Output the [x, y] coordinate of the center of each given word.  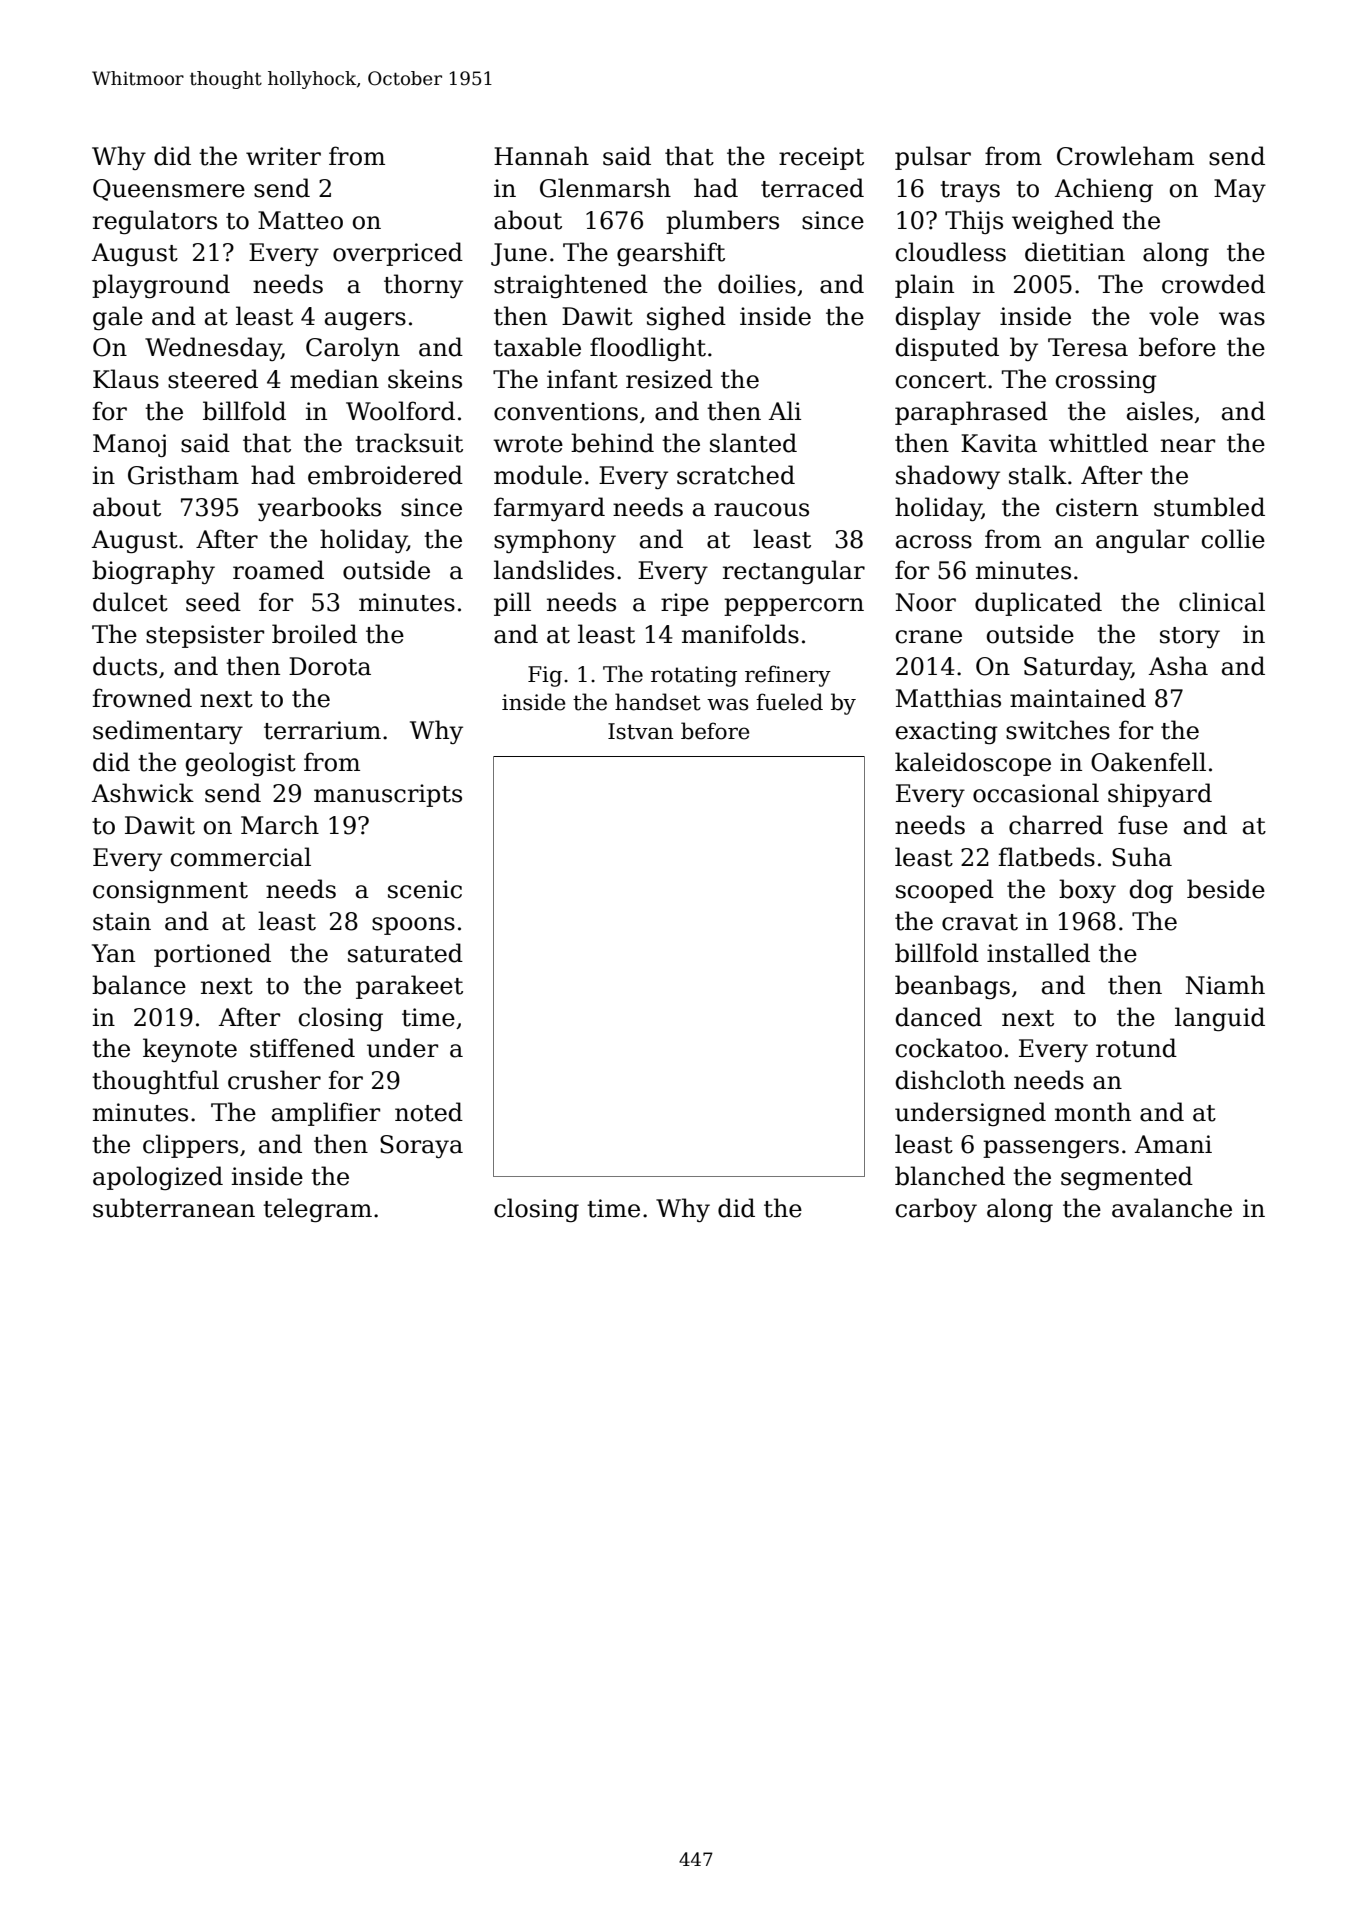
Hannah [541, 156]
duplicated [1038, 604]
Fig [545, 676]
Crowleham [1125, 156]
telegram [317, 1210]
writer [283, 156]
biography [153, 572]
